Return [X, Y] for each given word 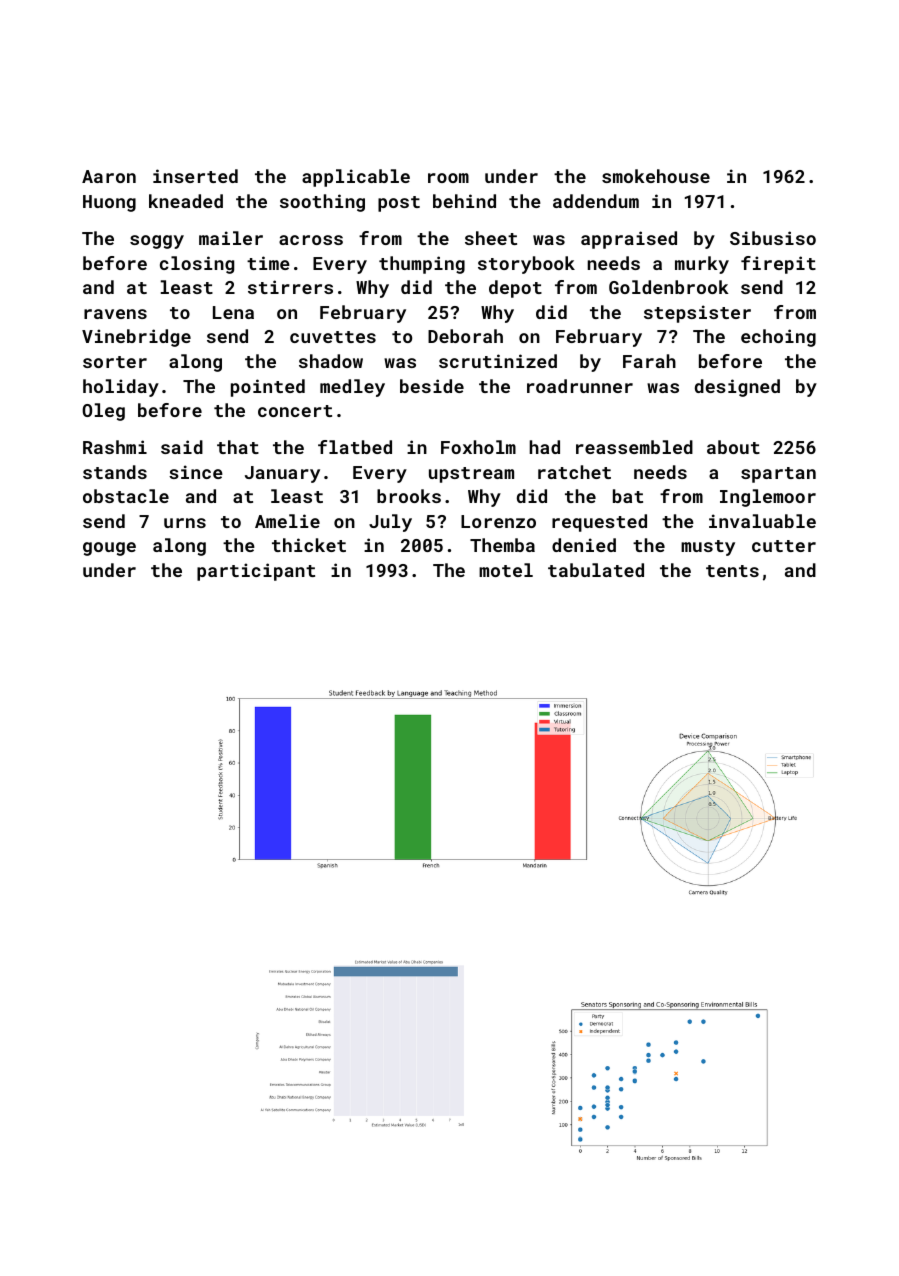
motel [506, 570]
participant [256, 572]
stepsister [697, 314]
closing [197, 265]
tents [732, 571]
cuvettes [333, 337]
